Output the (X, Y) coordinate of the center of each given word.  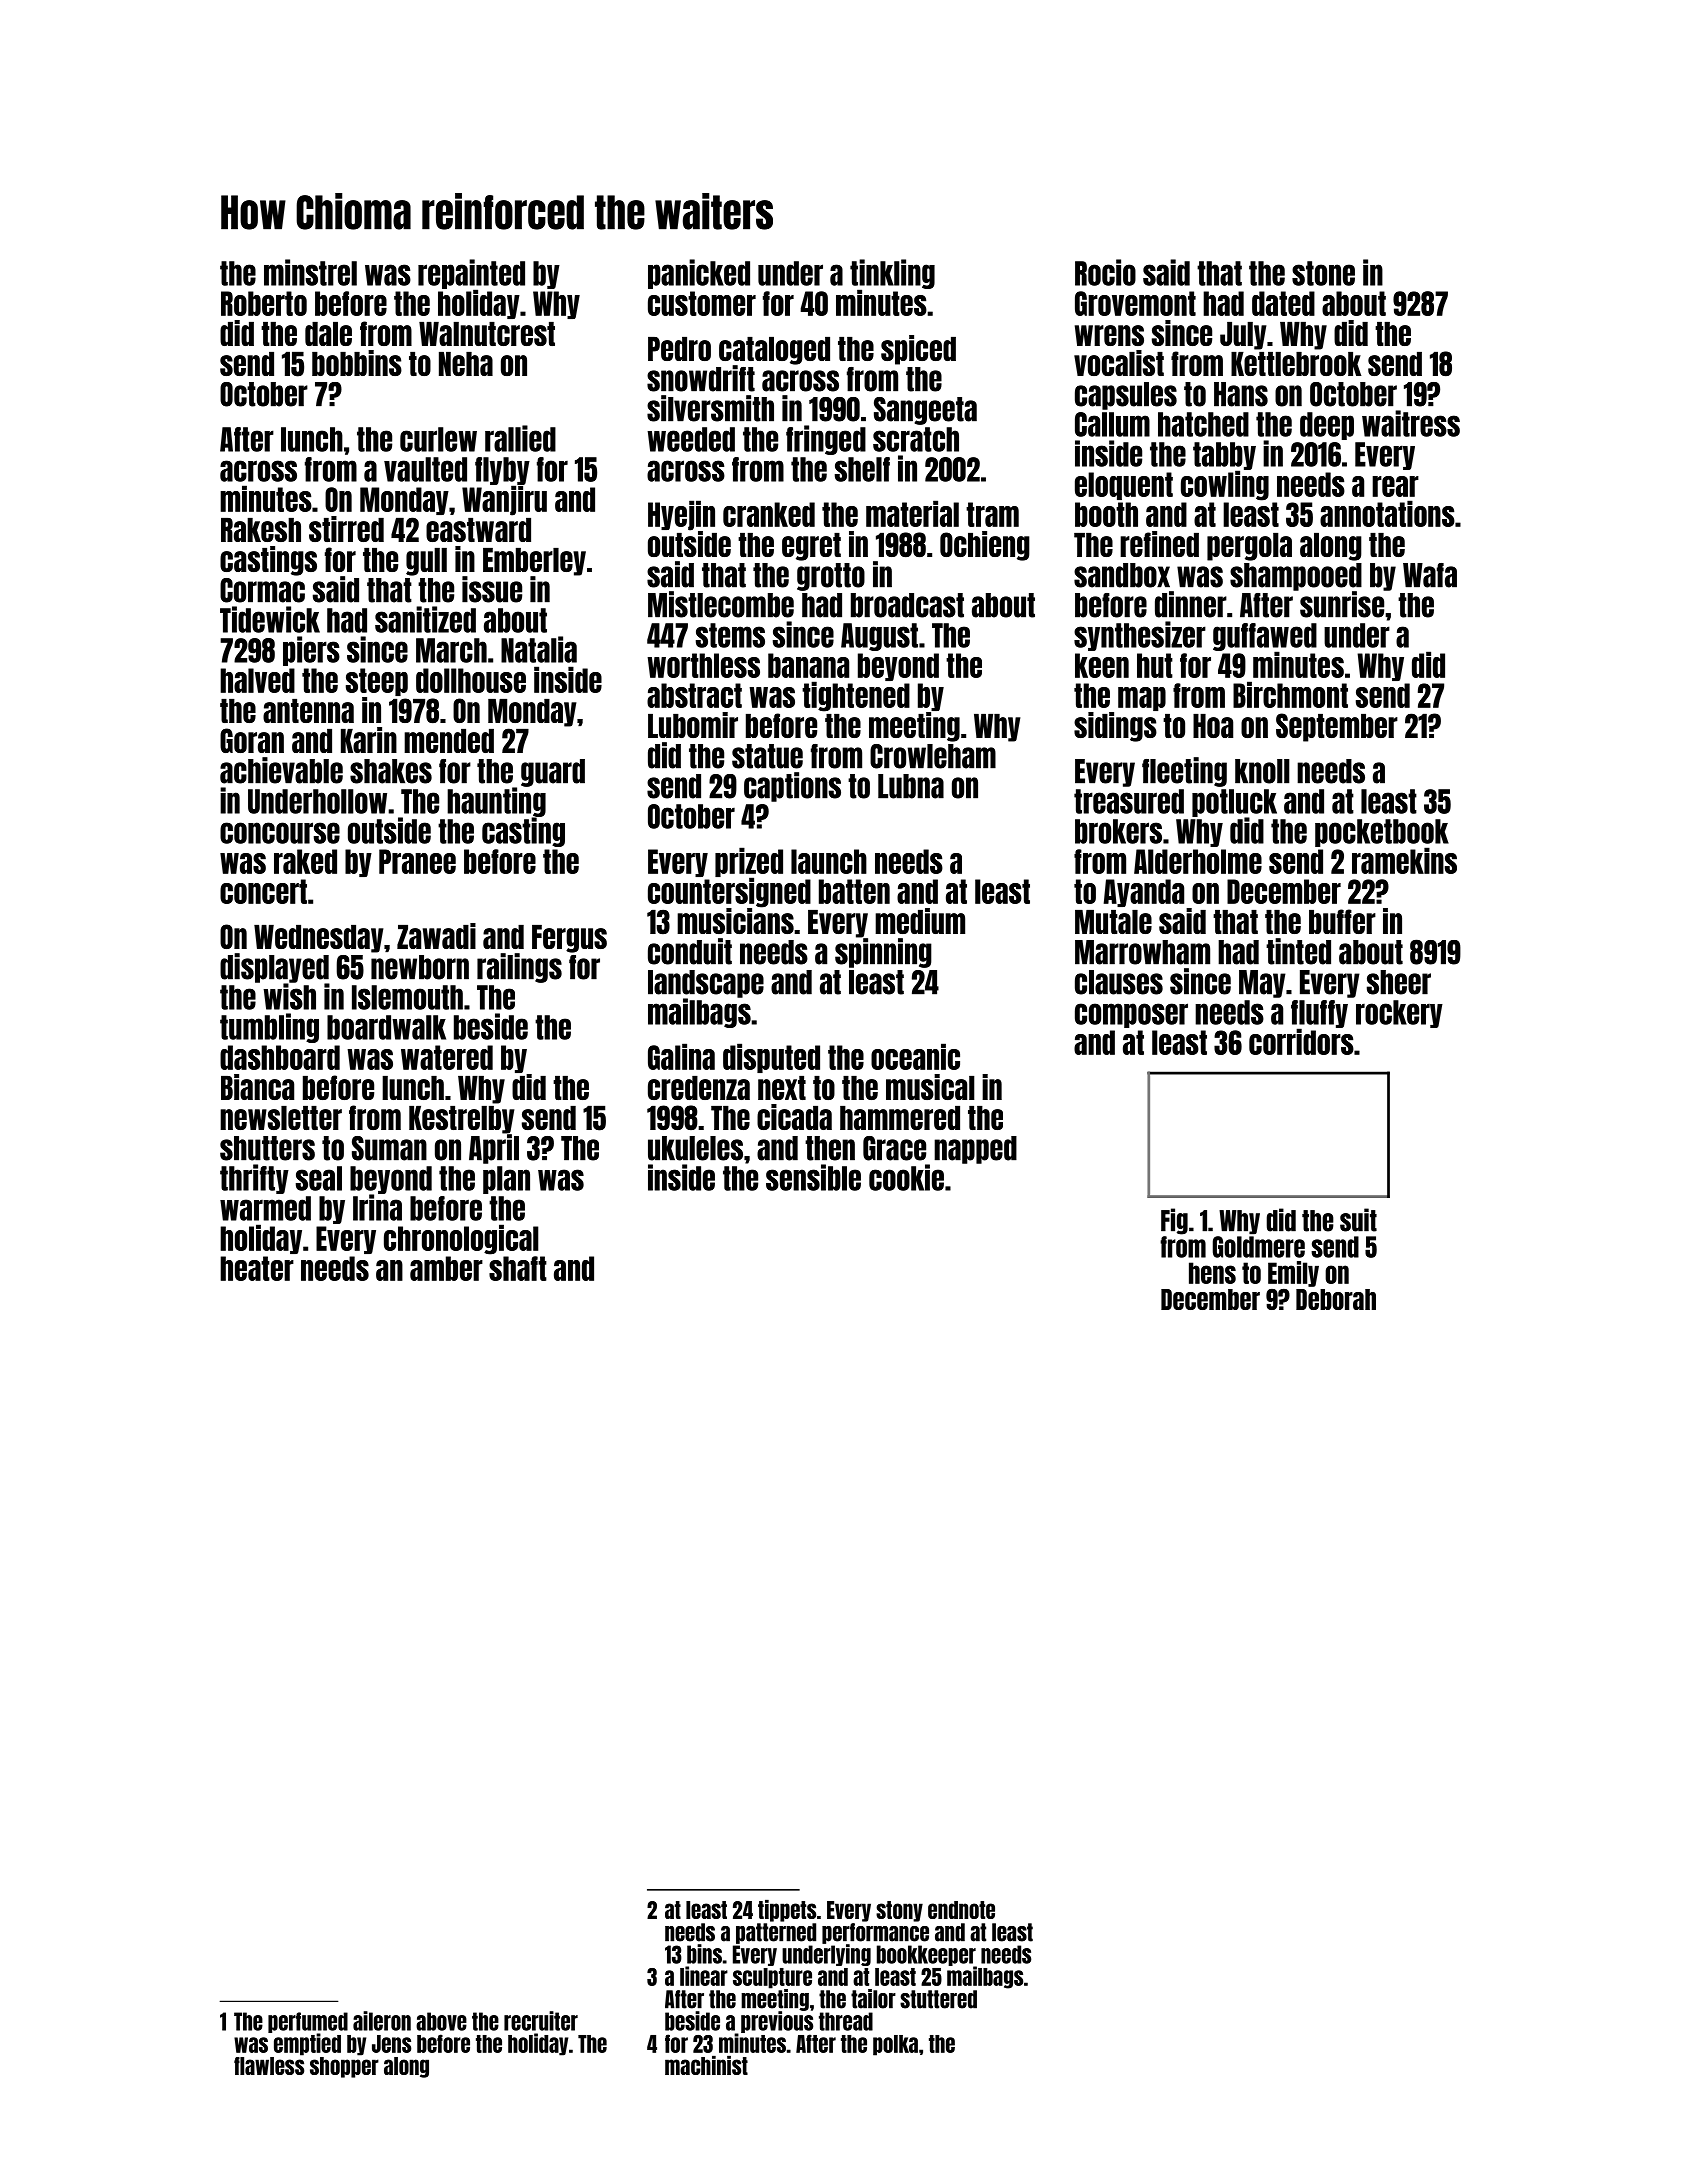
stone (1323, 273)
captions (792, 787)
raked (305, 861)
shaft (518, 1268)
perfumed (308, 2022)
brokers (1118, 831)
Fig (1174, 1221)
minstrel (310, 272)
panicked (699, 274)
